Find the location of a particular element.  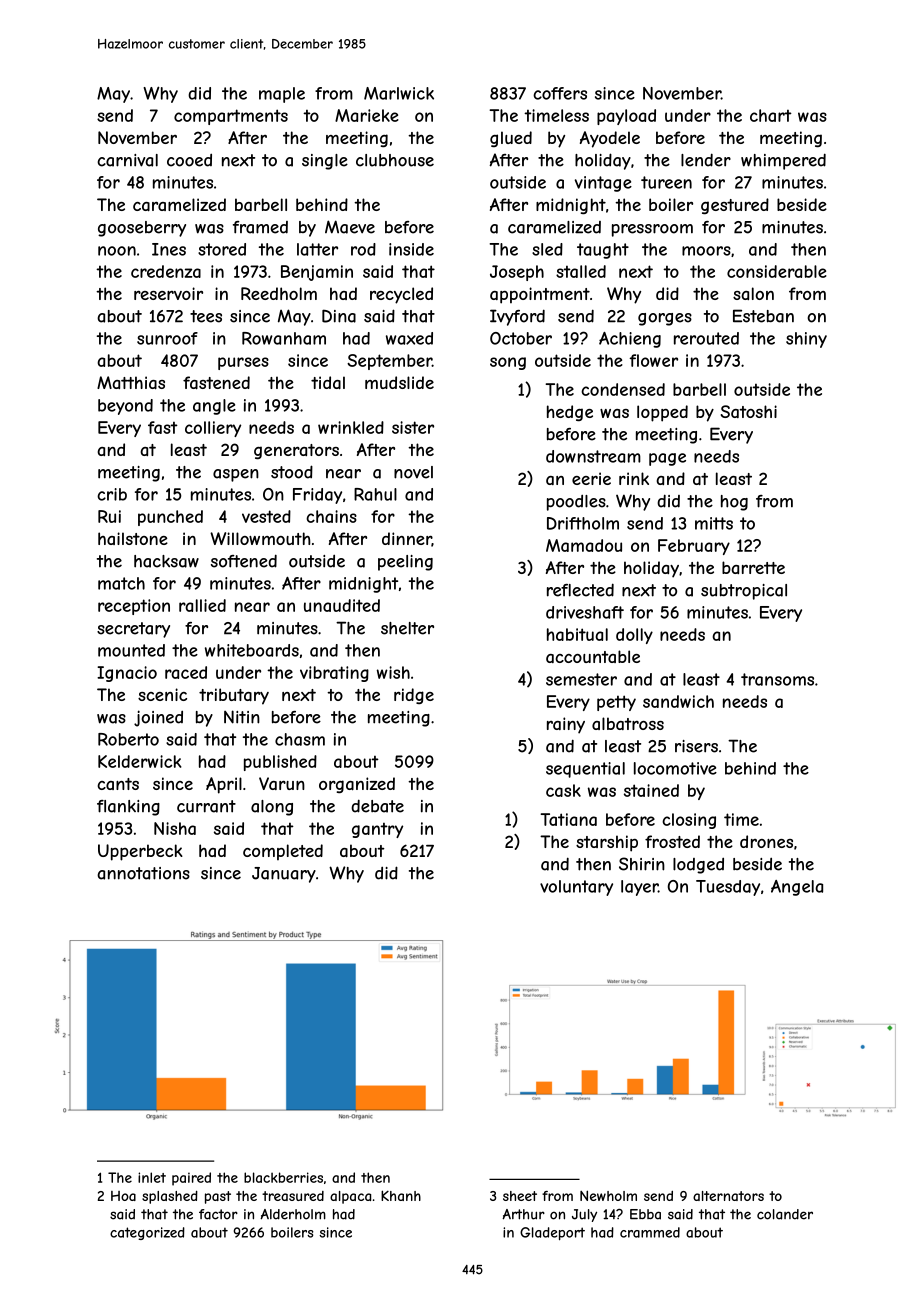

debate is located at coordinates (377, 806).
